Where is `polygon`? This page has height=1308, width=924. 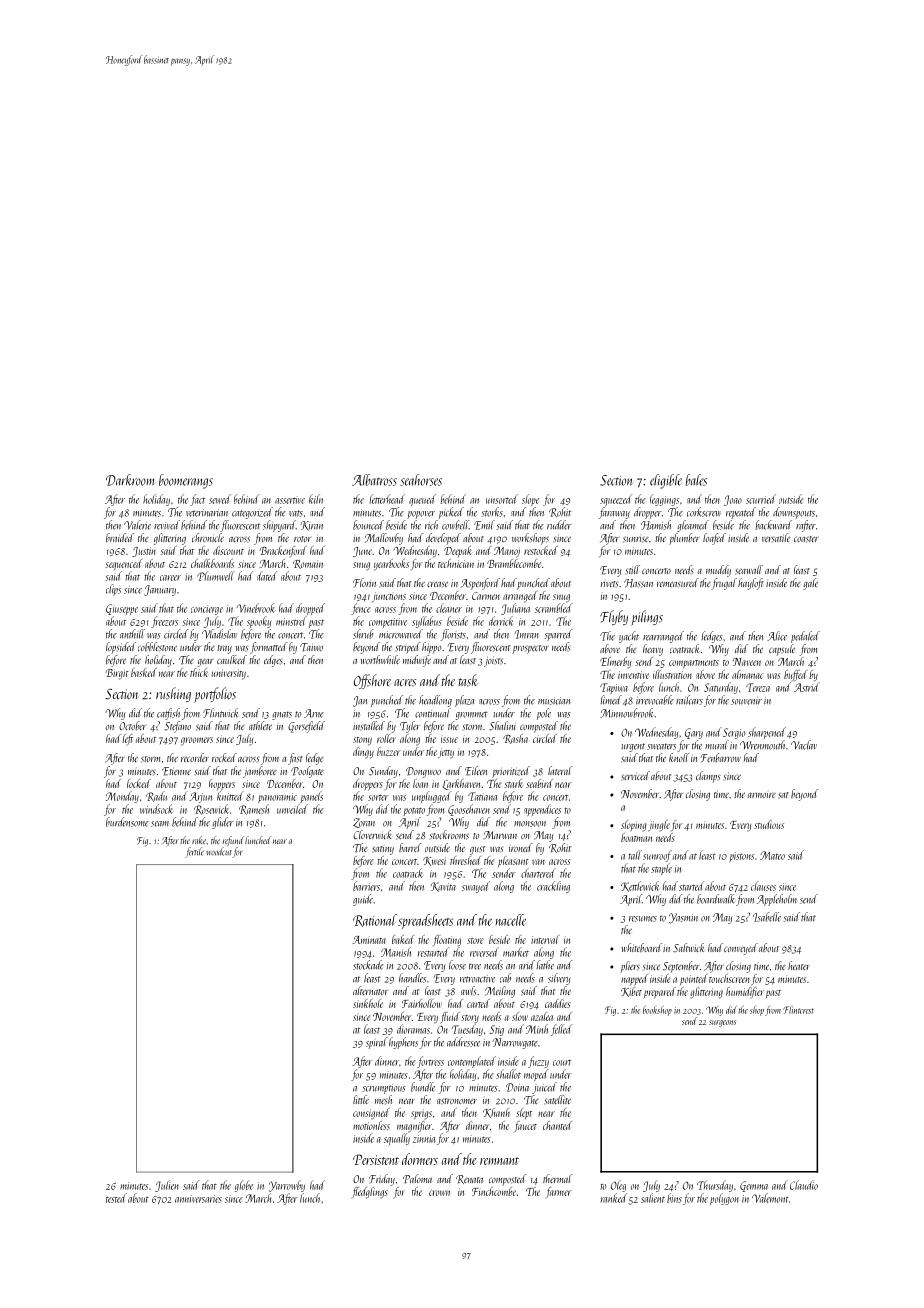 polygon is located at coordinates (724, 1199).
